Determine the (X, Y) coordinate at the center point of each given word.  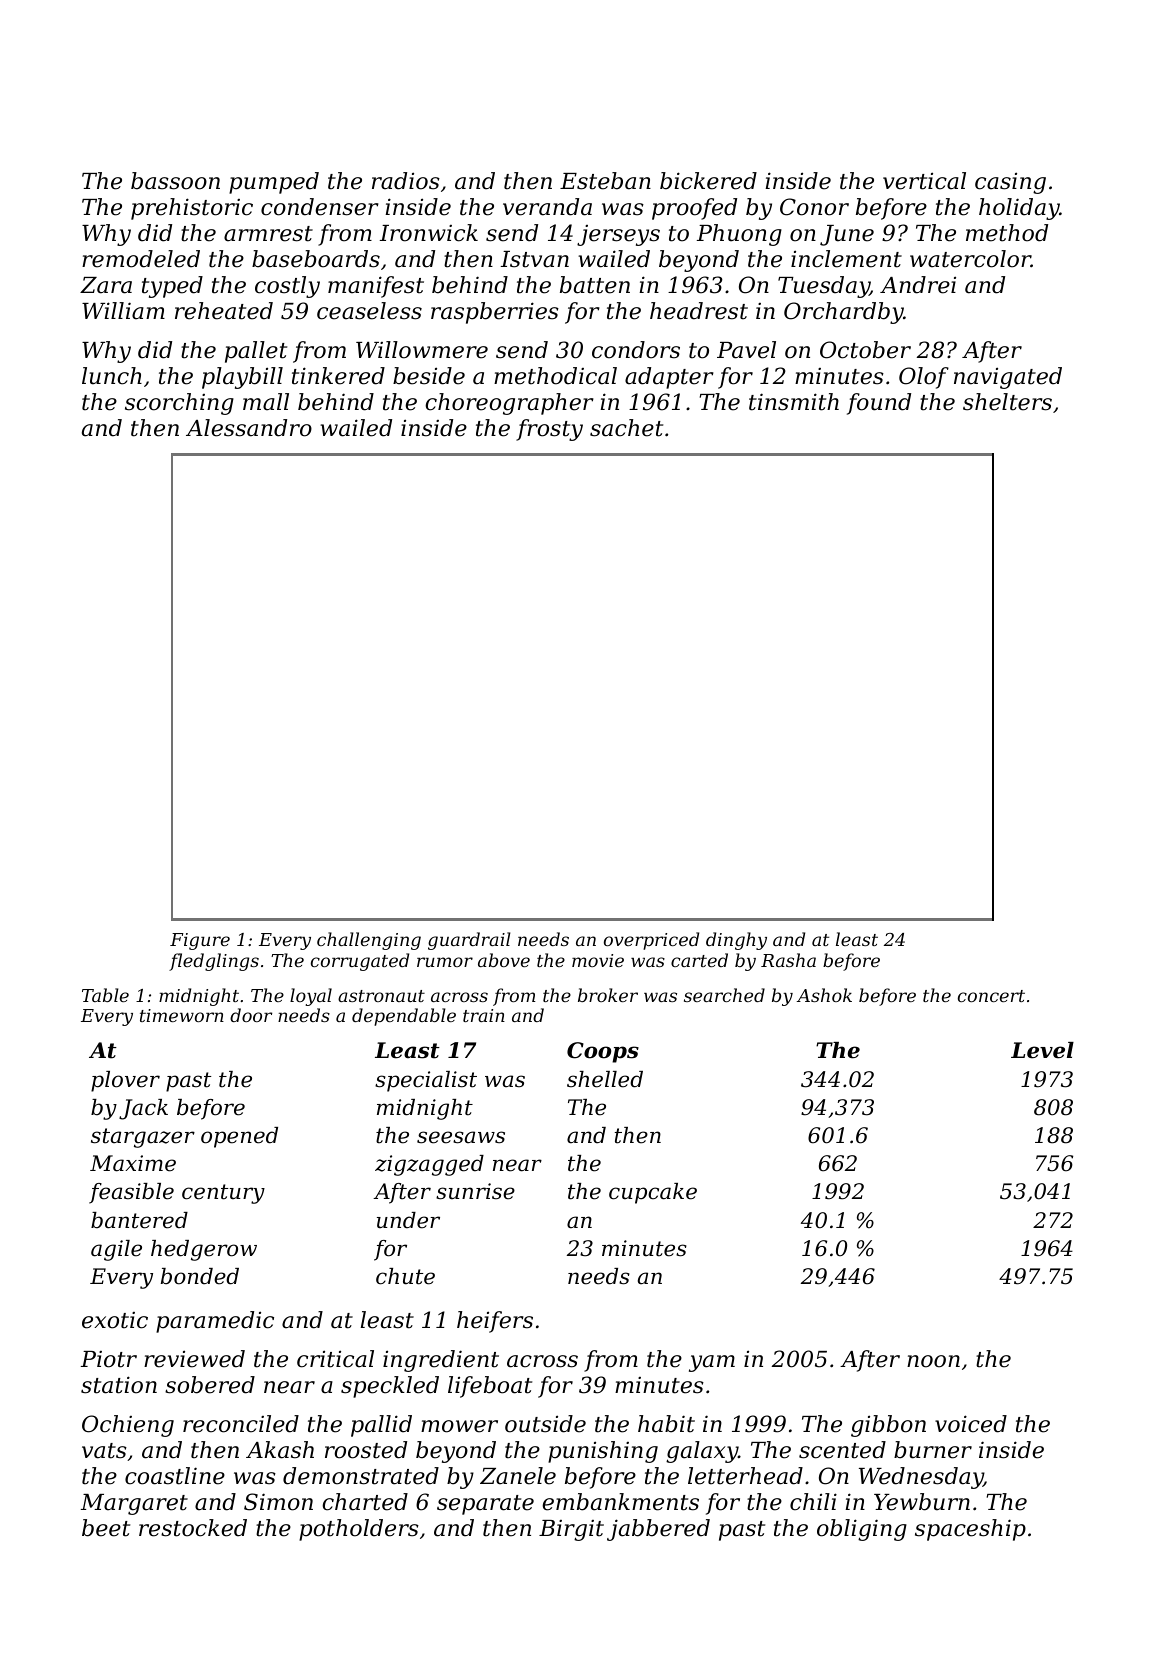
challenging (369, 941)
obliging (862, 1530)
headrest (699, 311)
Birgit (571, 1530)
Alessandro (249, 428)
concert (991, 996)
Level (1042, 1050)
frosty (549, 430)
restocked (193, 1528)
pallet (256, 352)
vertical (924, 181)
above (504, 960)
